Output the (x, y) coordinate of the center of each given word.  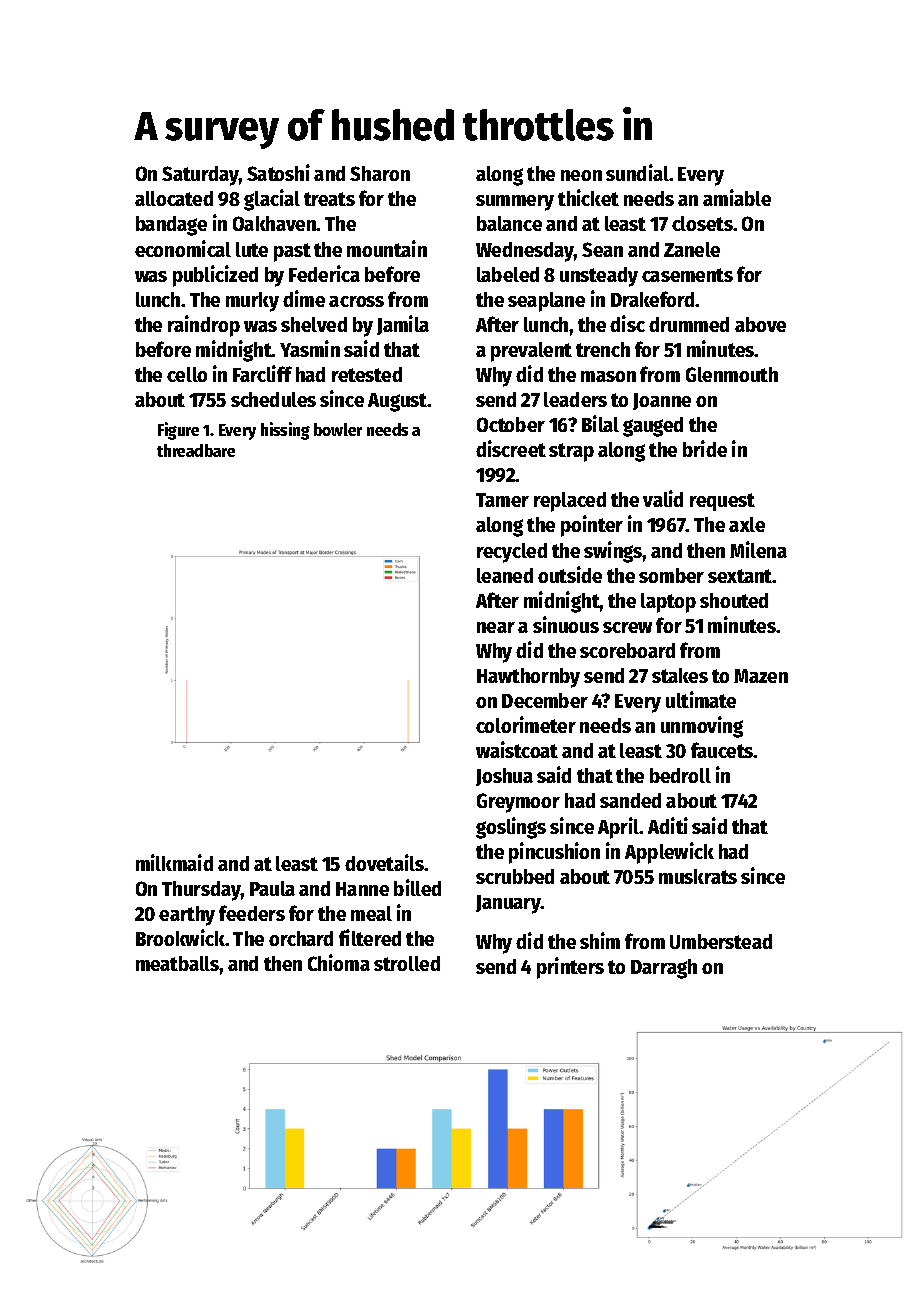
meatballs (178, 963)
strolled (407, 963)
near (496, 627)
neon (581, 175)
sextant (740, 576)
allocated (174, 198)
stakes (680, 675)
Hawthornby (528, 678)
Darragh (664, 969)
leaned (505, 575)
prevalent (531, 352)
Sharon (380, 173)
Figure (178, 431)
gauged (653, 427)
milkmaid (174, 862)
